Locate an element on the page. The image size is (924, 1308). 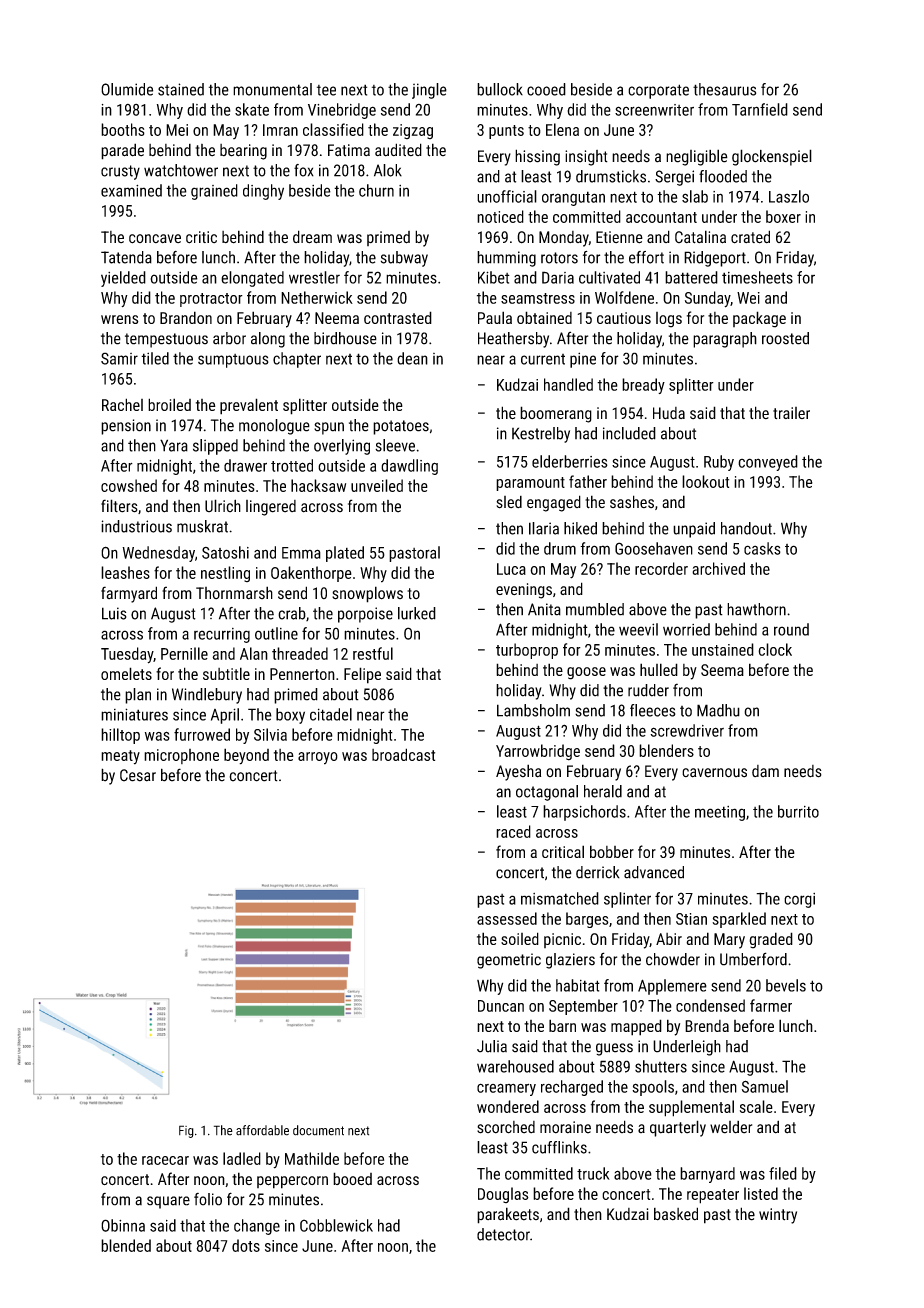
meeting is located at coordinates (720, 813).
